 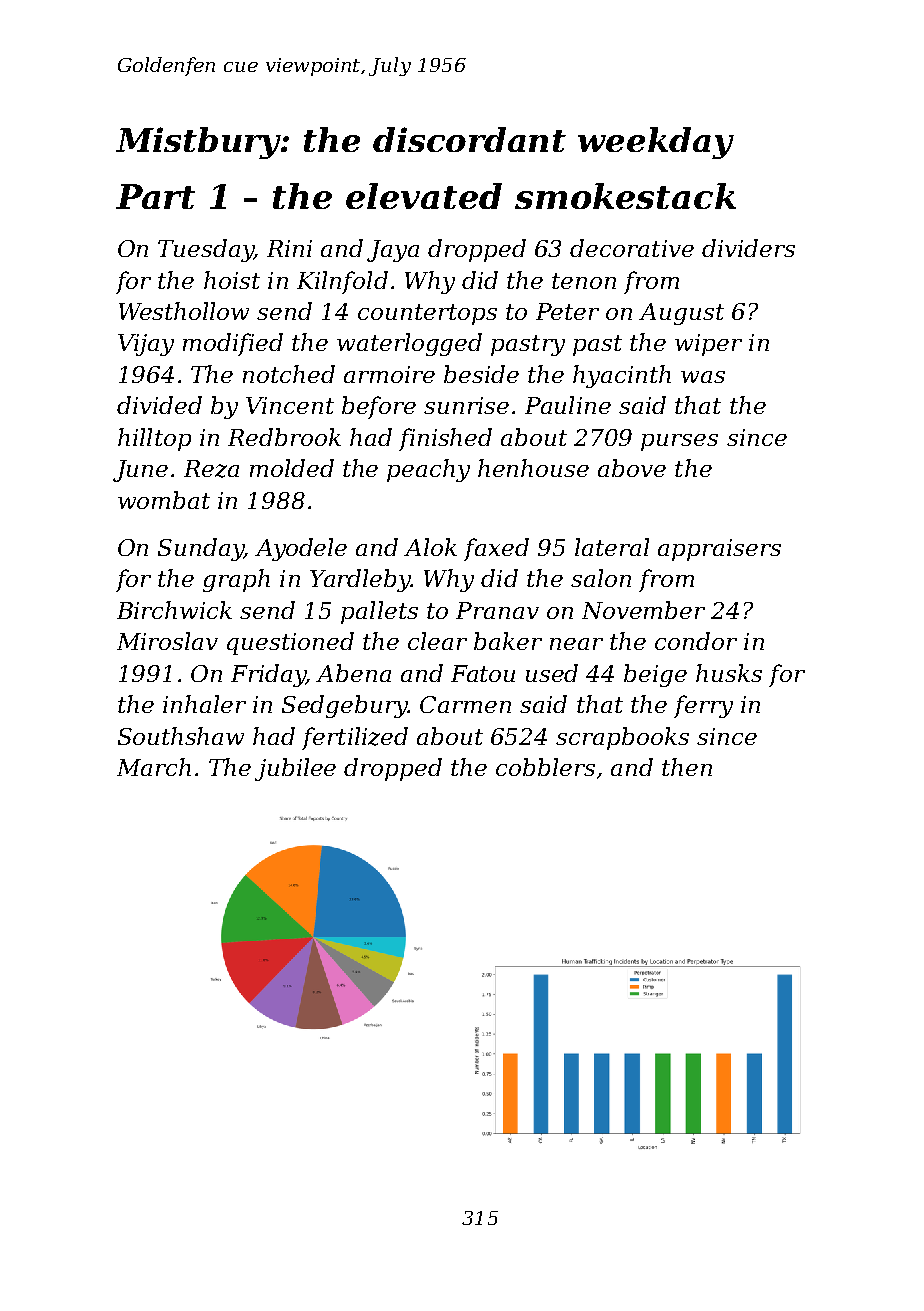 I want to click on jubilee, so click(x=295, y=769).
